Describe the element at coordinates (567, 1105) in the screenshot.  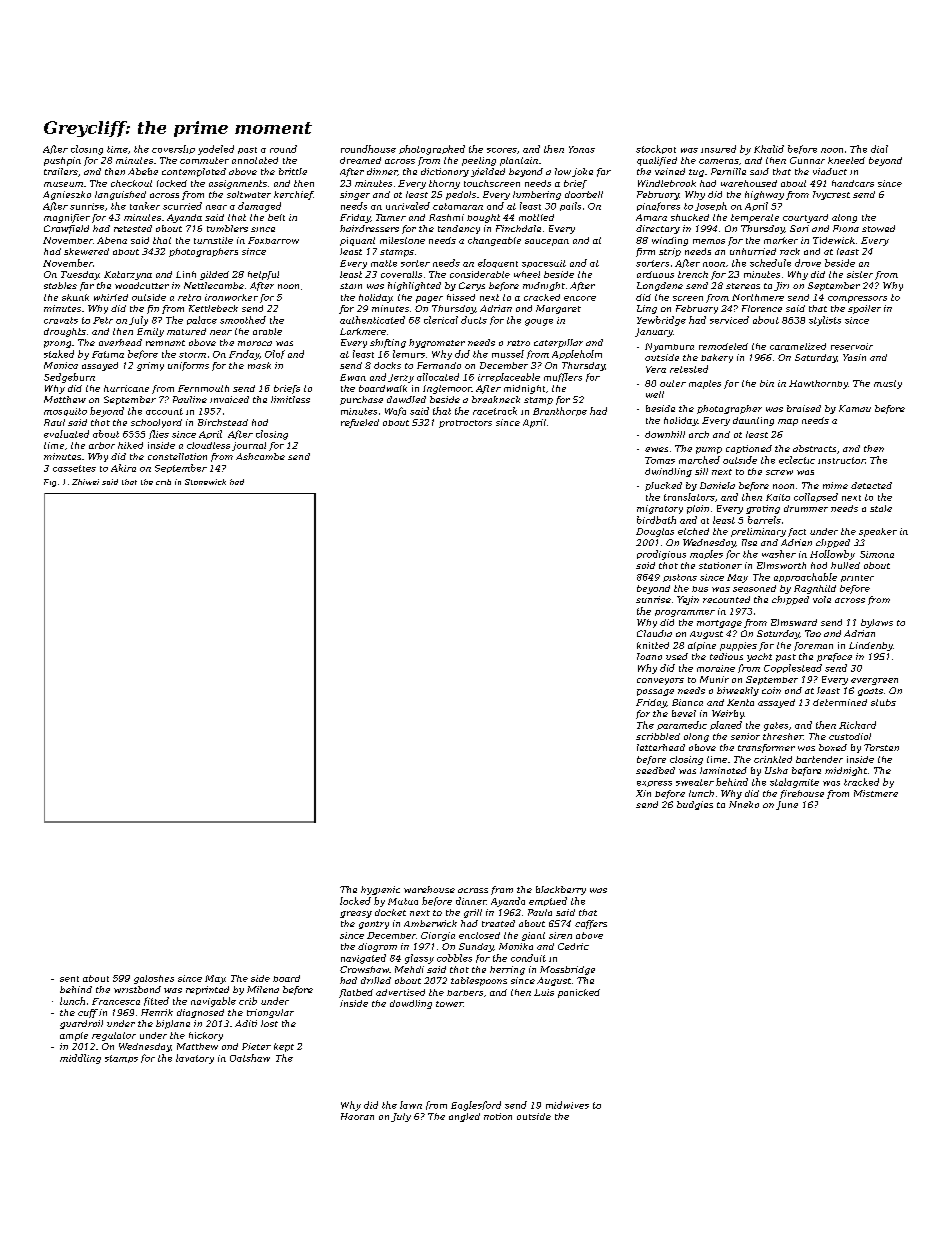
I see `midwives` at that location.
